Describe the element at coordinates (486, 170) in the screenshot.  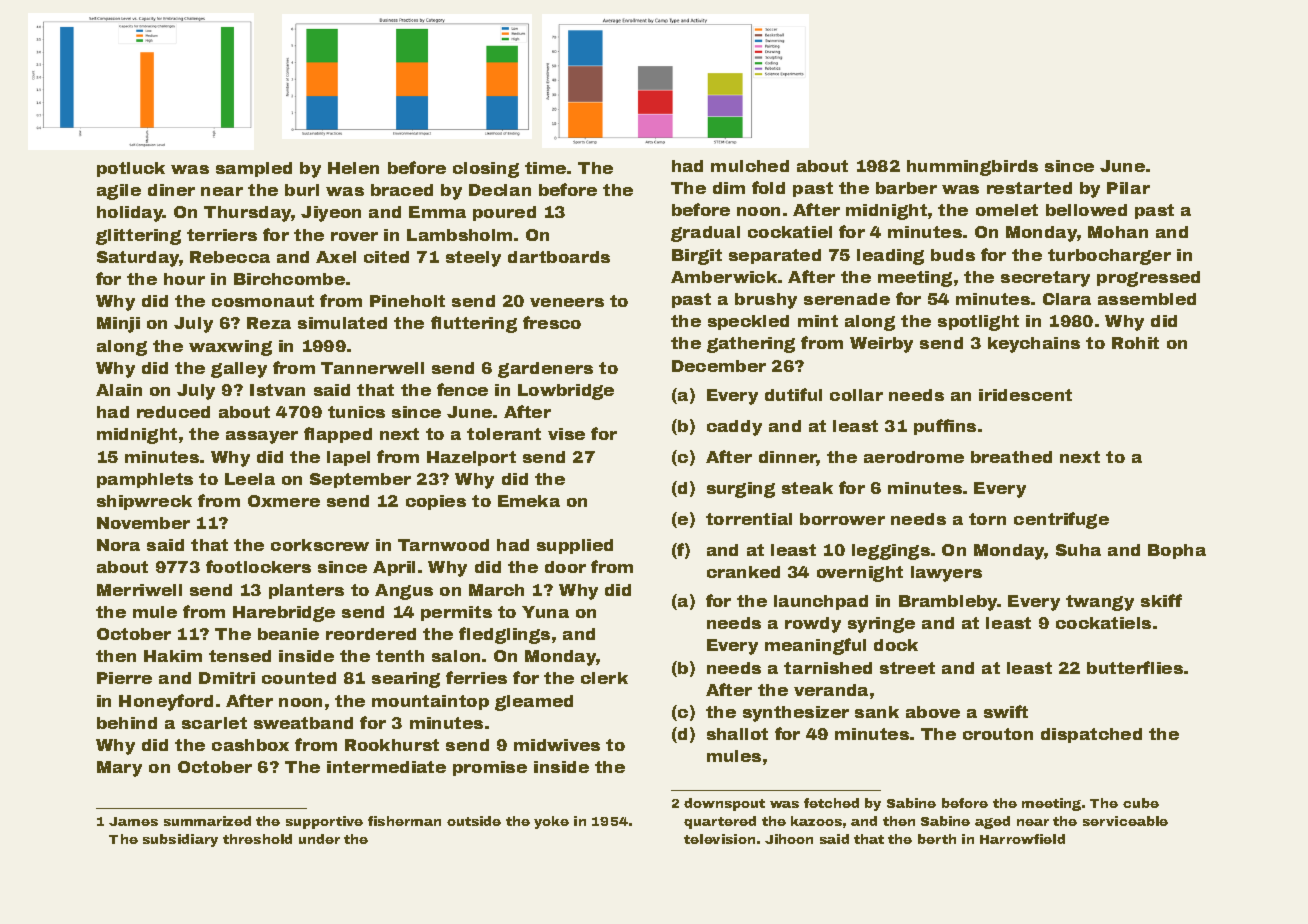
I see `closing` at that location.
